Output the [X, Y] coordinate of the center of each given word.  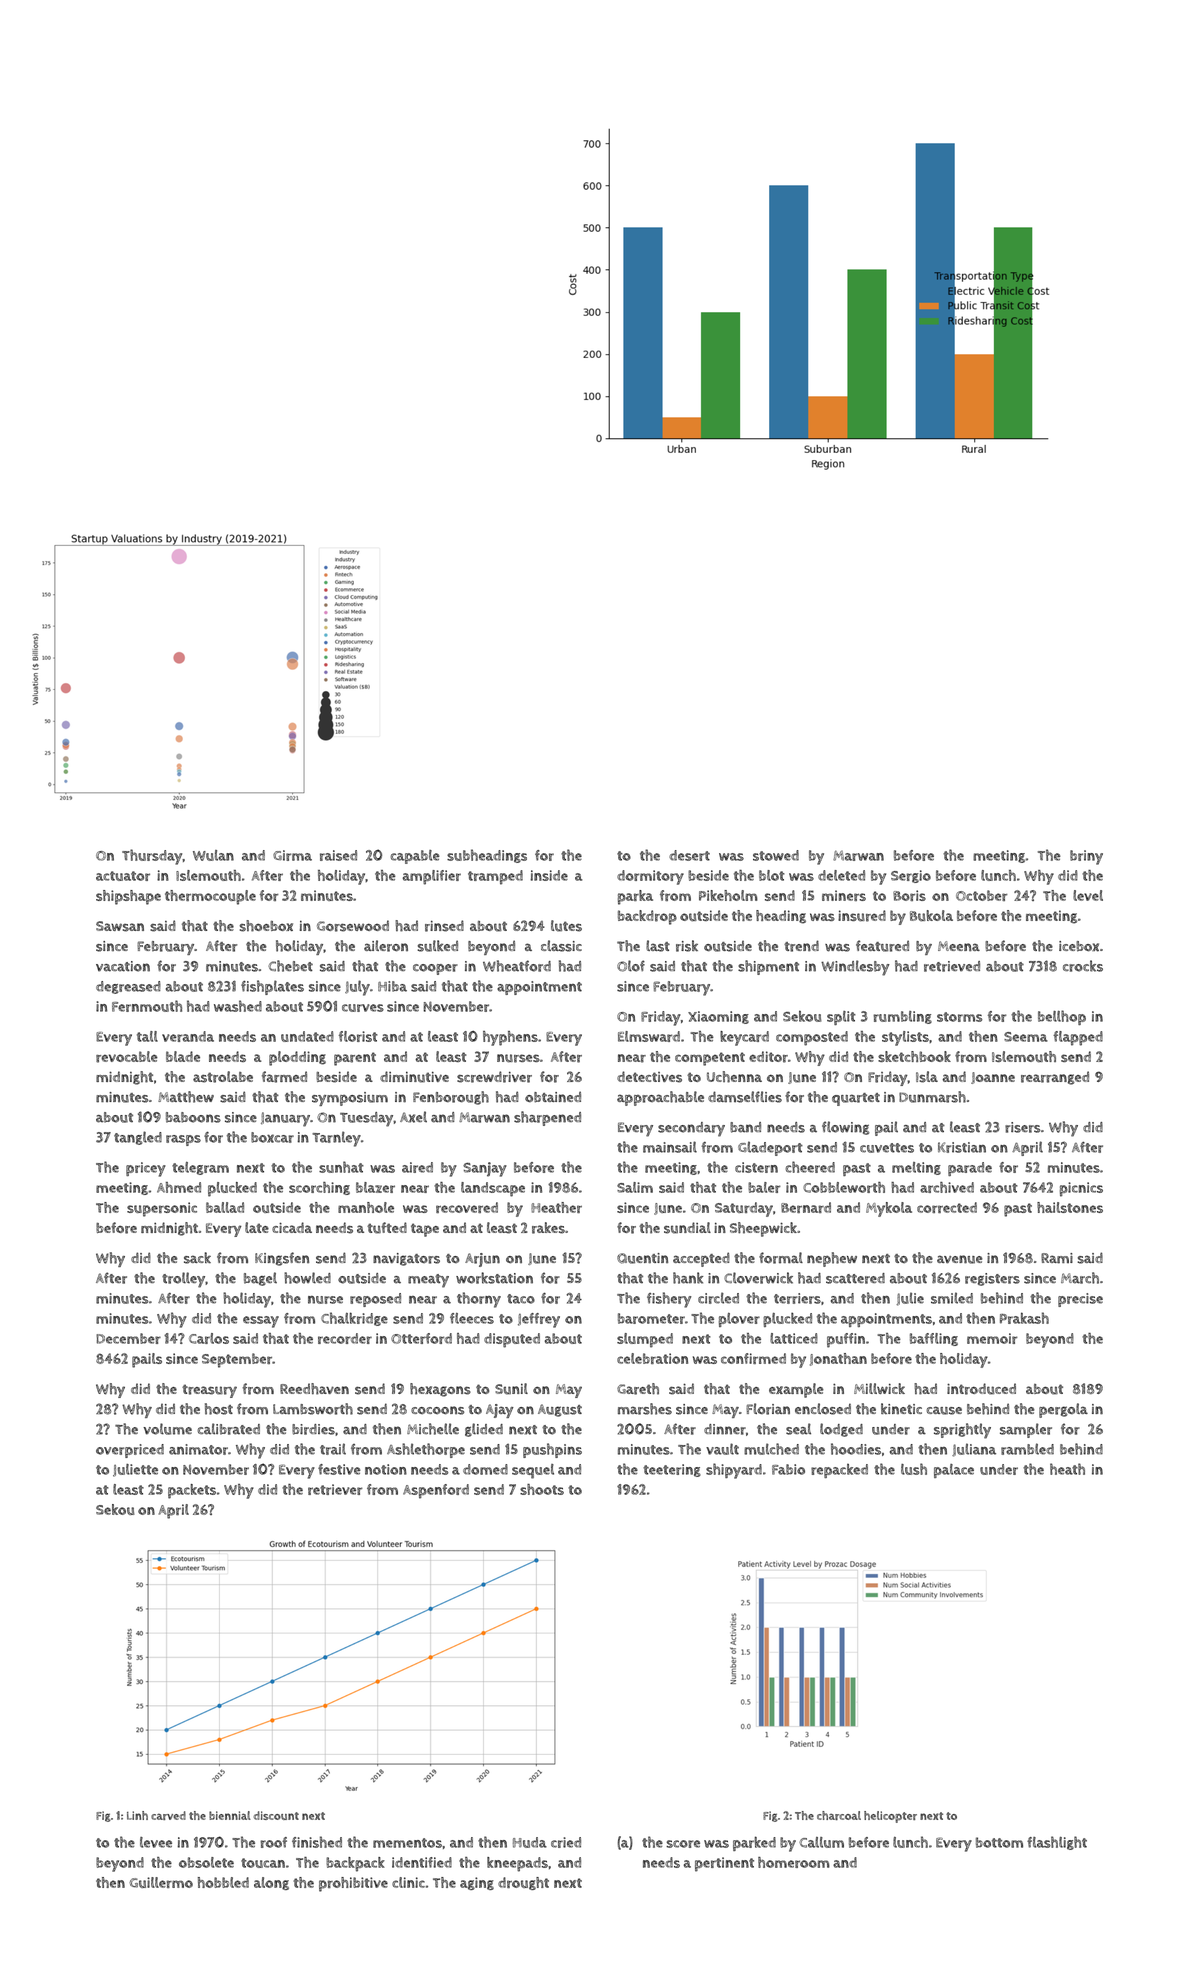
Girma [292, 855]
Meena [959, 946]
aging [477, 1883]
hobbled [223, 1882]
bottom [999, 1842]
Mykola [889, 1209]
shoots [542, 1489]
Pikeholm [728, 895]
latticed [794, 1338]
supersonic [162, 1209]
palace [954, 1471]
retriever [335, 1489]
